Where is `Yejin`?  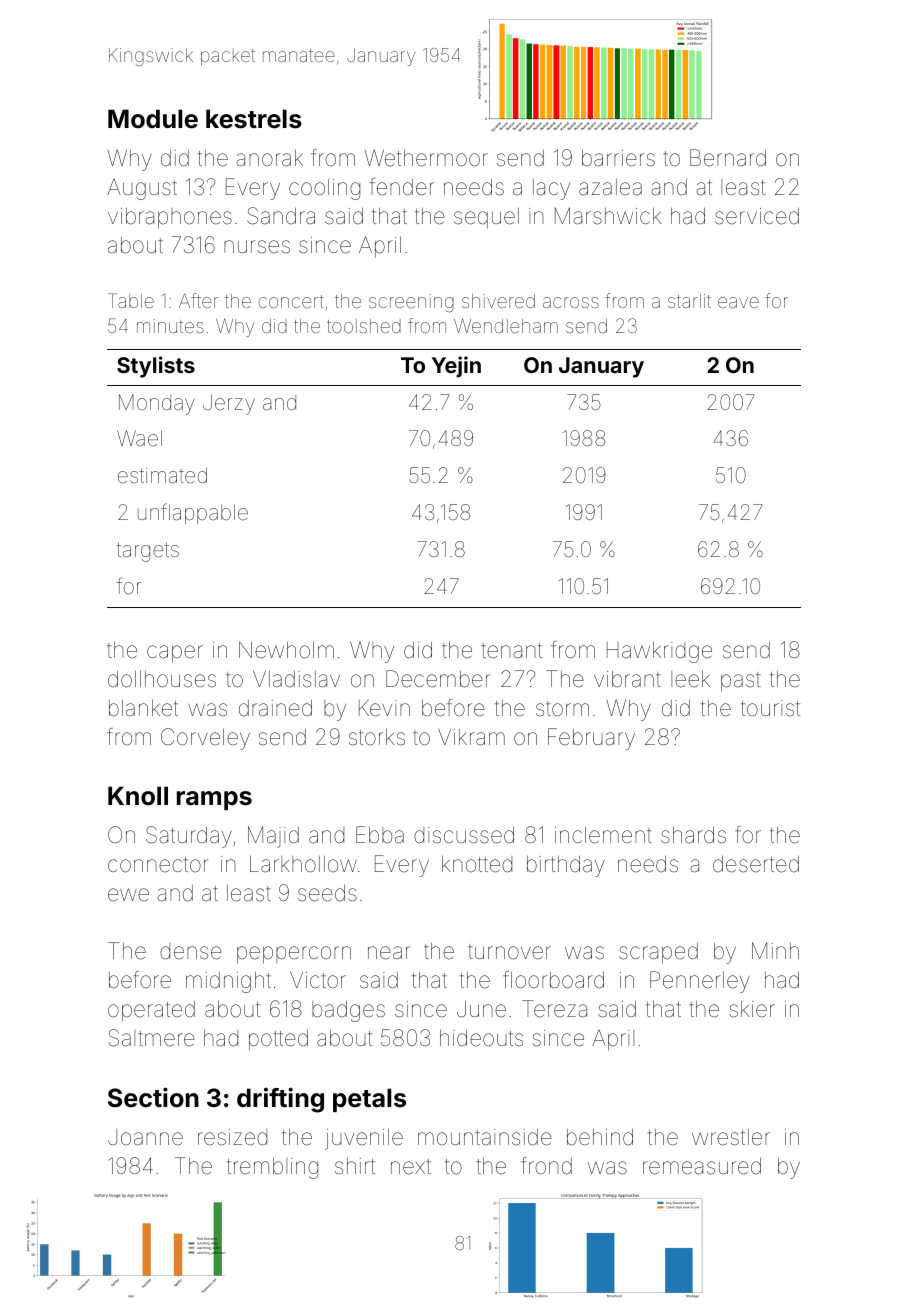
Yejin is located at coordinates (456, 367).
